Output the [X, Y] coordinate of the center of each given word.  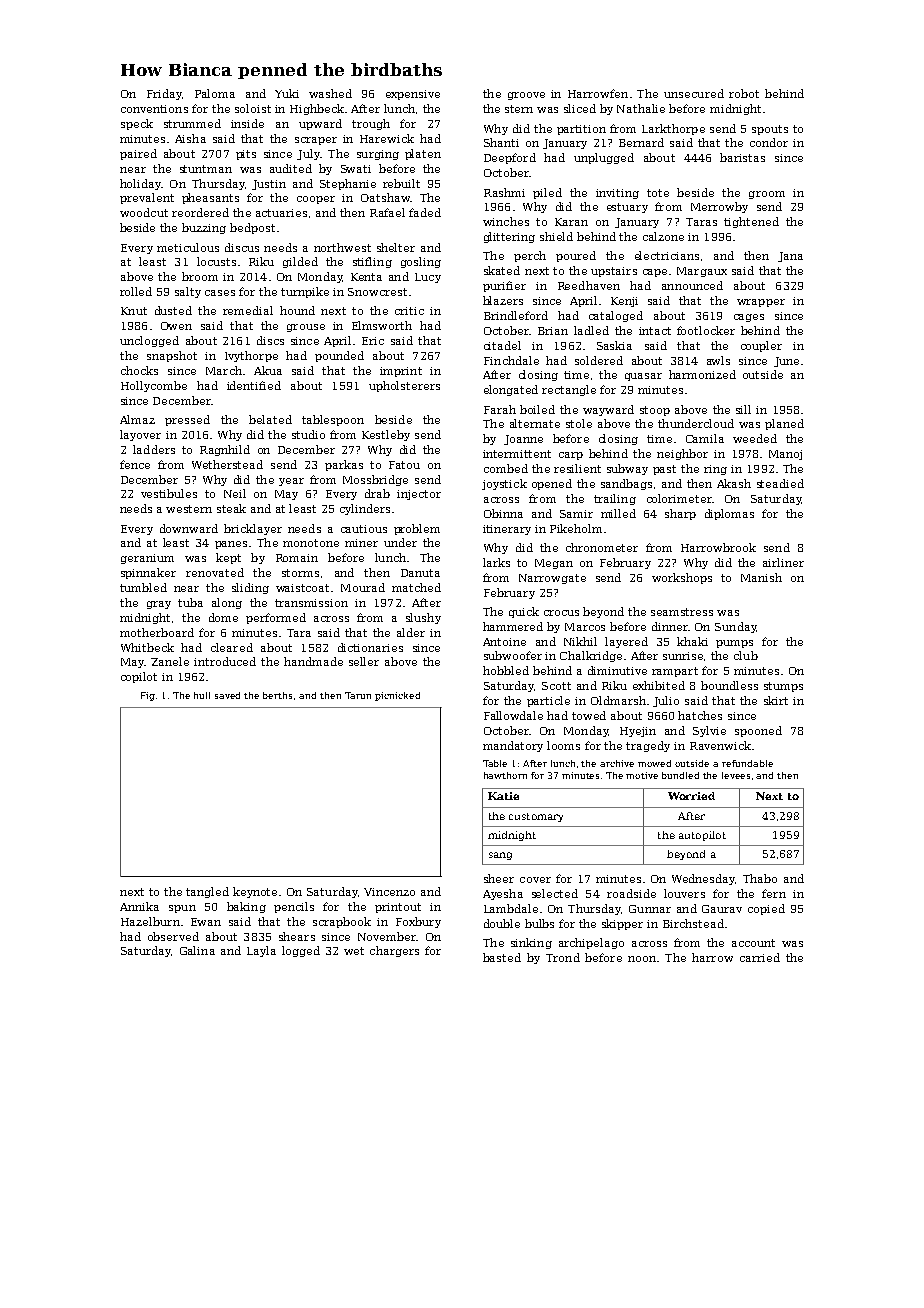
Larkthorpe [673, 129]
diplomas [729, 514]
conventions [154, 109]
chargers [394, 951]
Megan [554, 564]
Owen [176, 326]
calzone [663, 236]
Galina [197, 950]
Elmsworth [382, 325]
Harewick [387, 138]
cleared [232, 647]
